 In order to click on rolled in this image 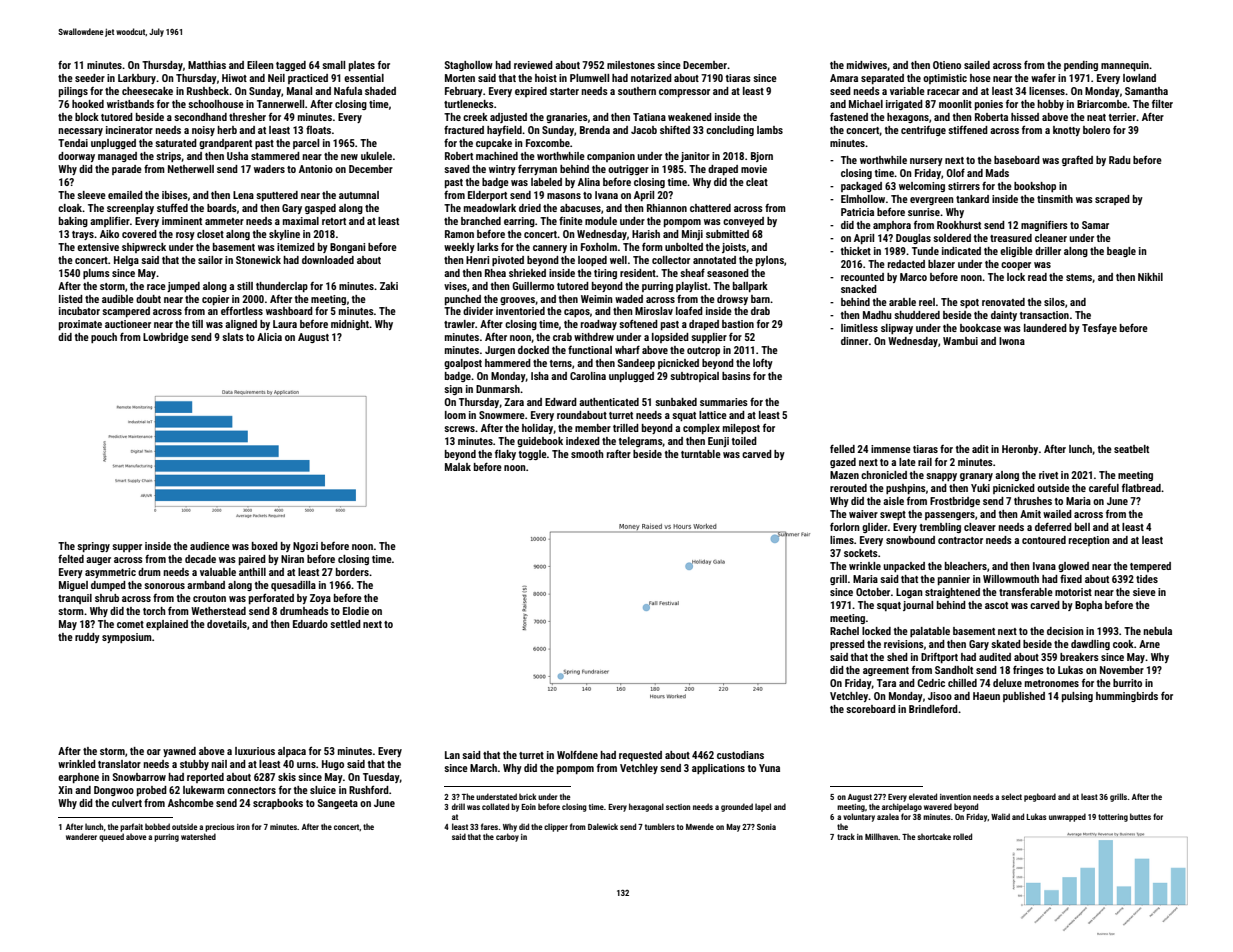, I will do `click(962, 836)`.
